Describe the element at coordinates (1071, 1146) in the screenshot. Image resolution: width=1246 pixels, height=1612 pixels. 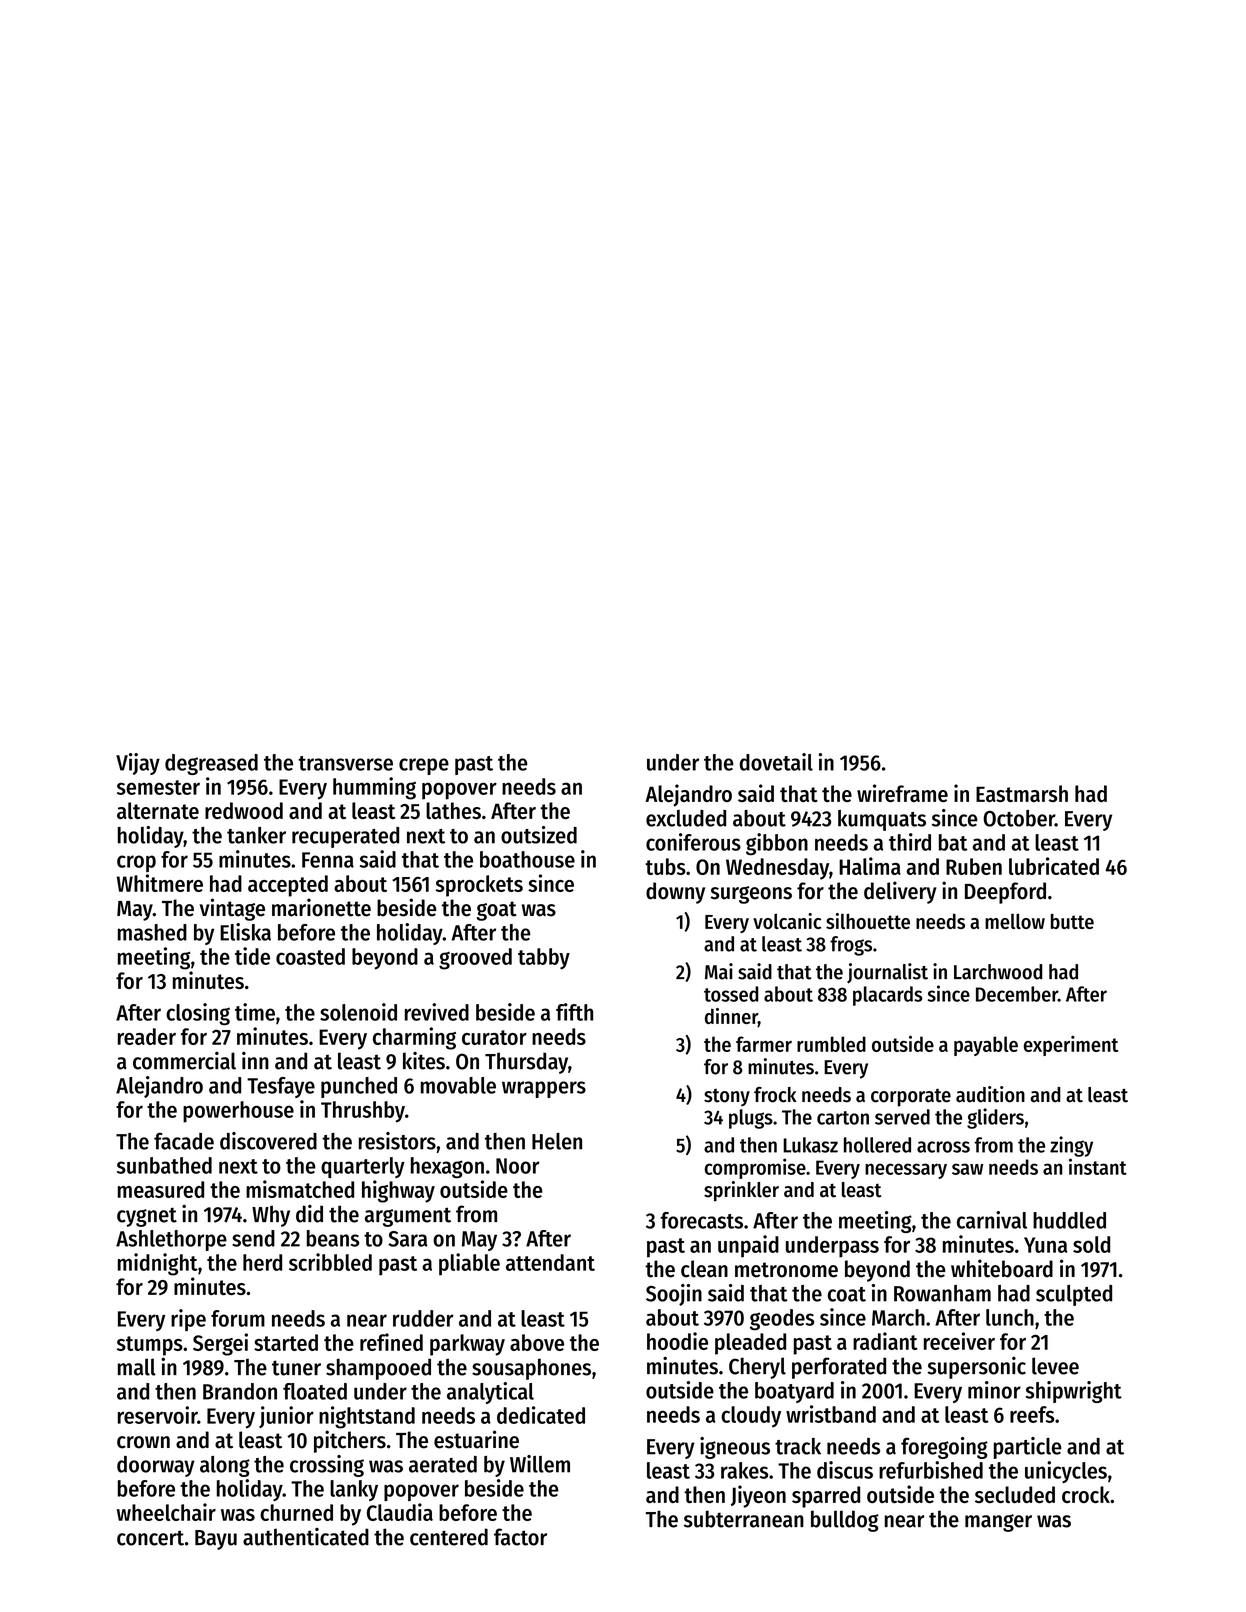
I see `zingy` at that location.
